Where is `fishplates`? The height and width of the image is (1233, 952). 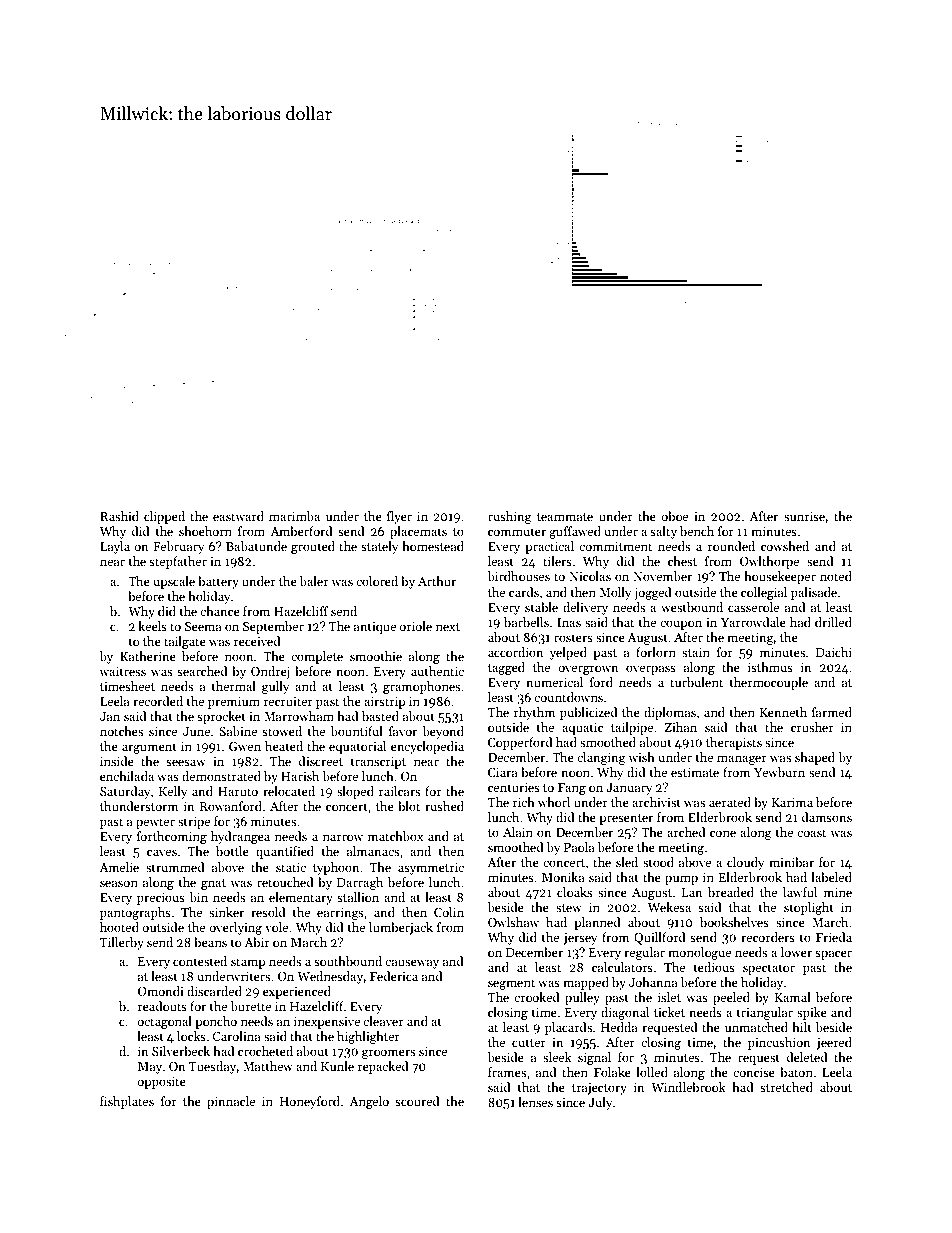
fishplates is located at coordinates (127, 1102).
